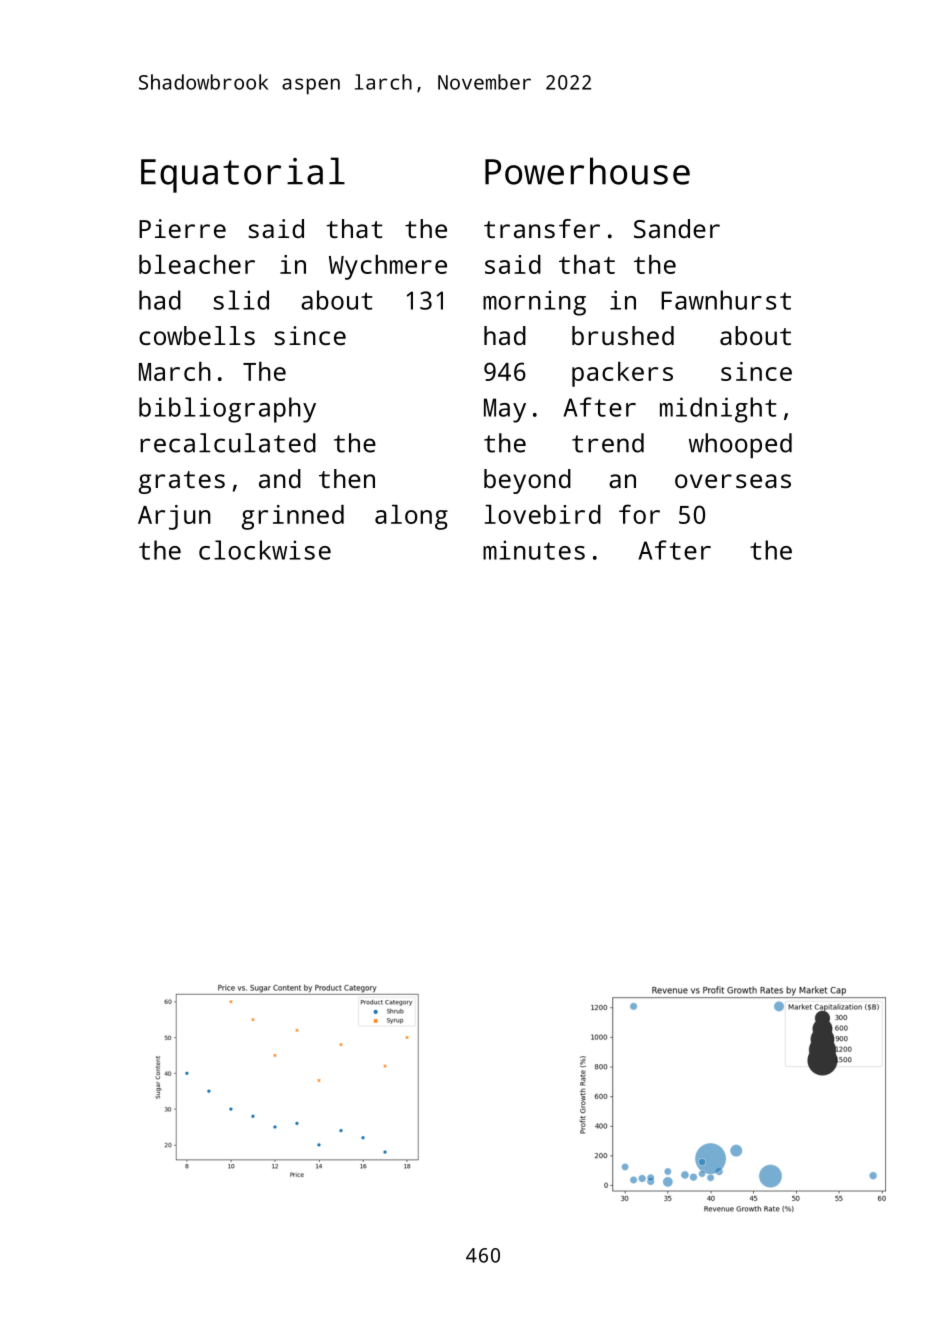 Image resolution: width=931 pixels, height=1322 pixels. Describe the element at coordinates (542, 228) in the screenshot. I see `transfer` at that location.
